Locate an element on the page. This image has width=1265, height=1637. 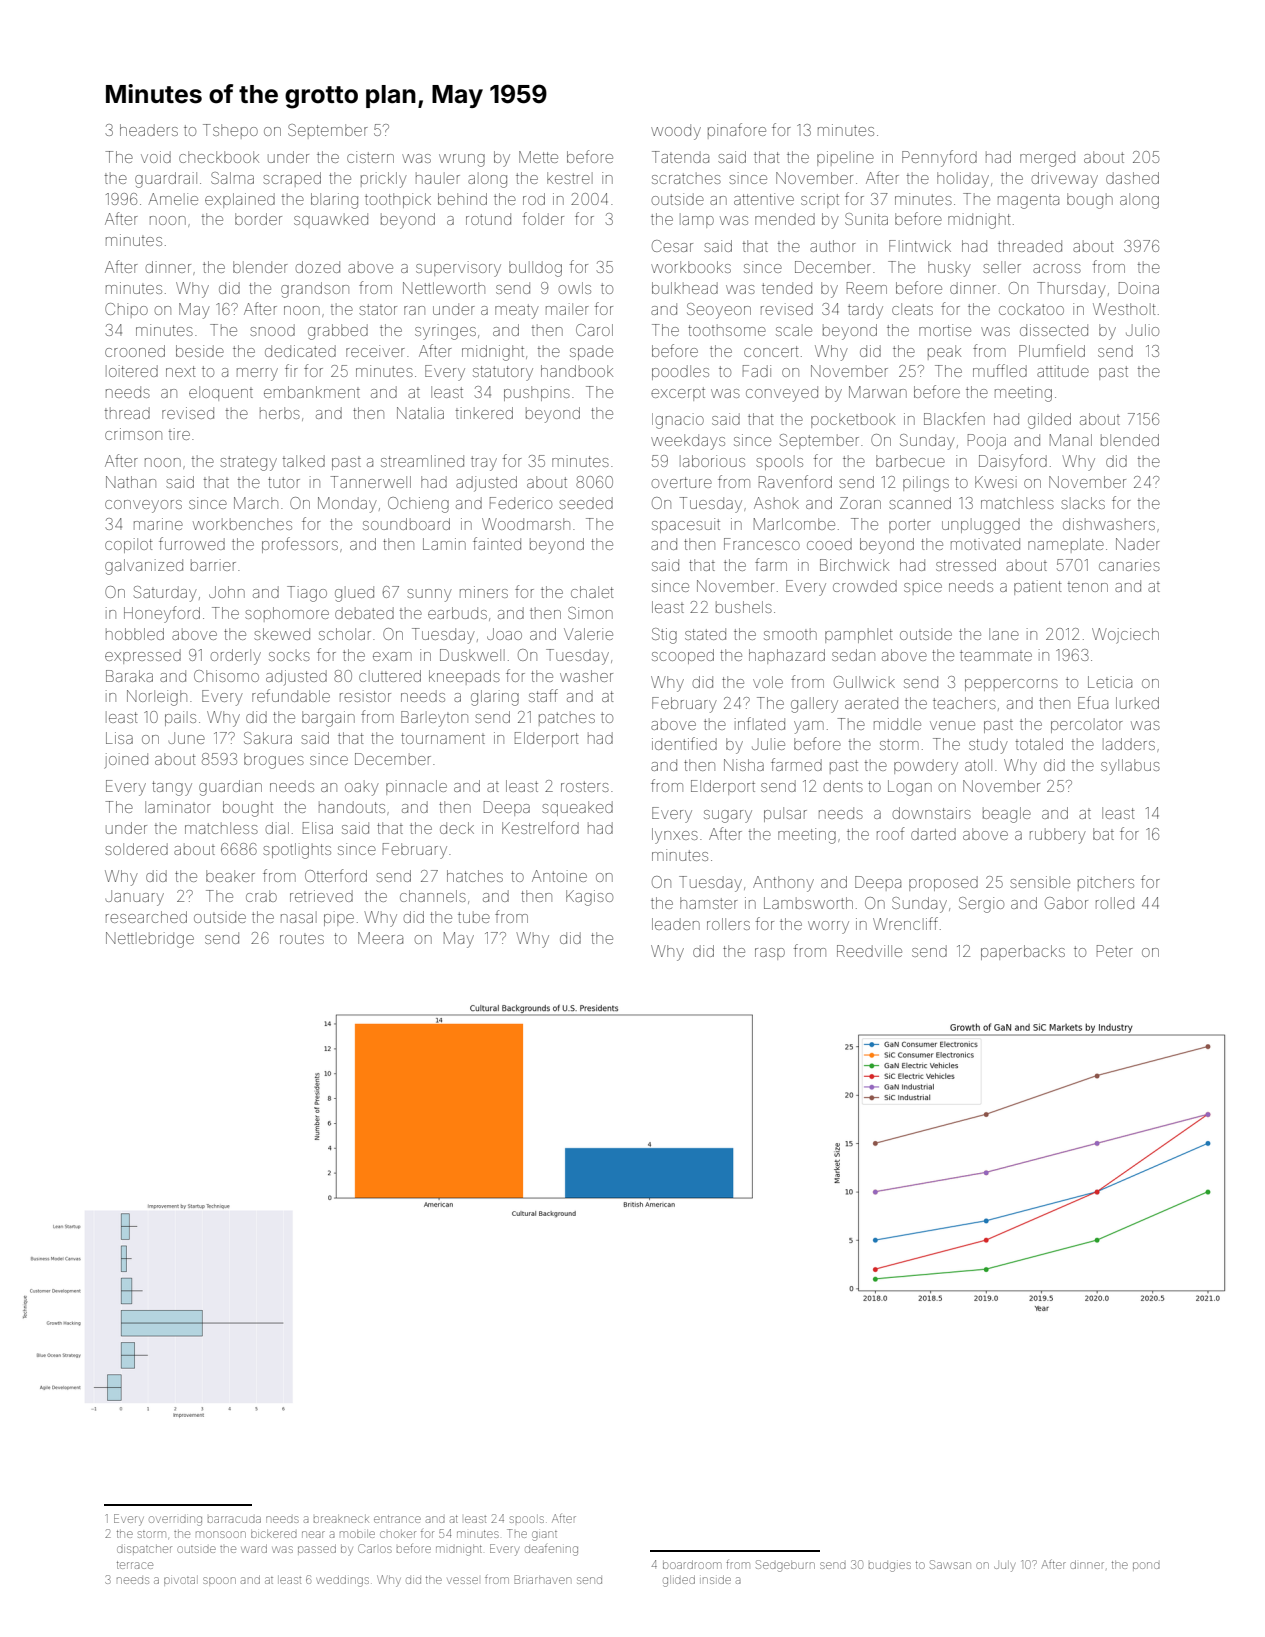
weddings is located at coordinates (342, 1581).
